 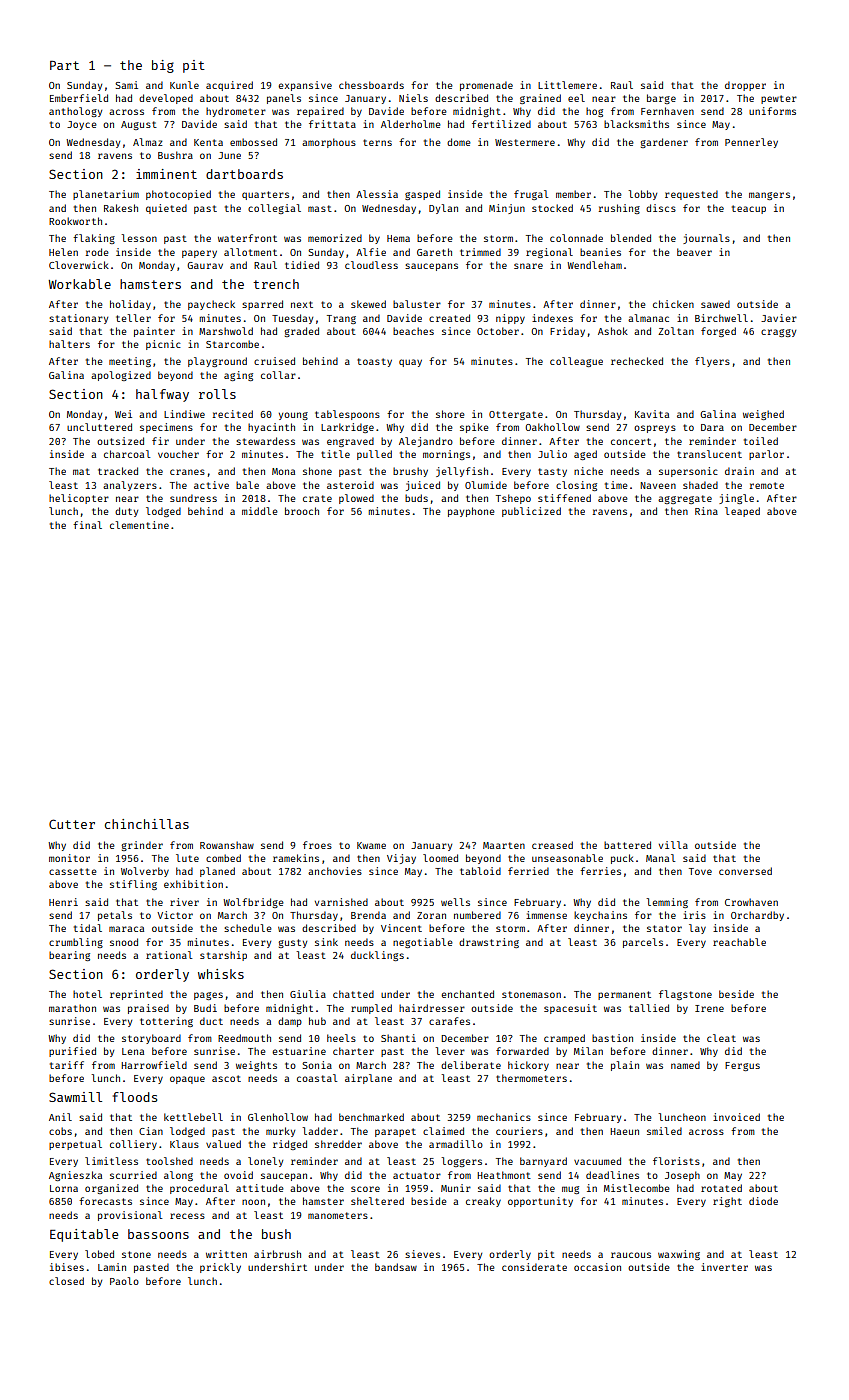 I want to click on Part, so click(x=64, y=65).
